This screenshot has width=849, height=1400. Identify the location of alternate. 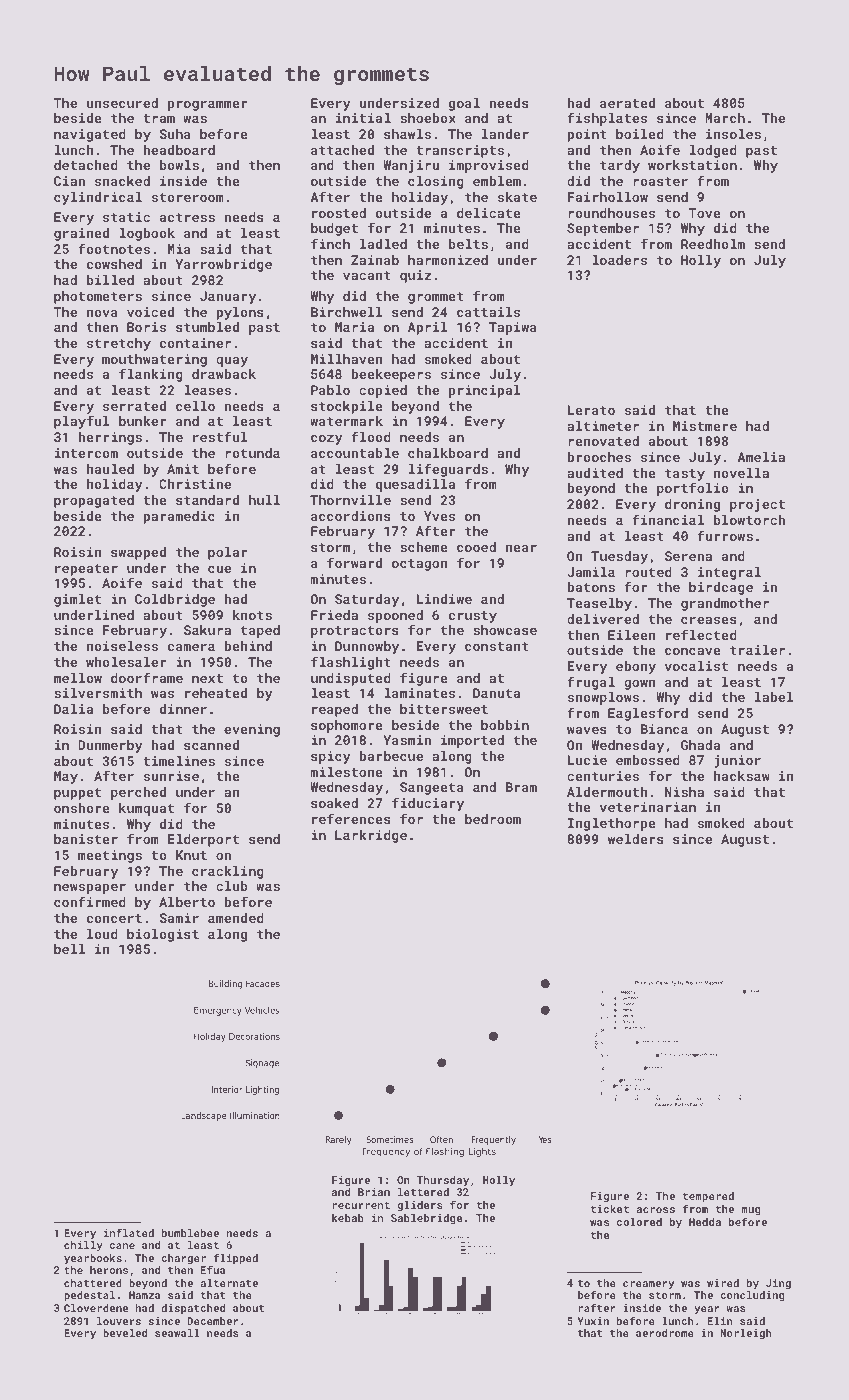
(229, 1283).
